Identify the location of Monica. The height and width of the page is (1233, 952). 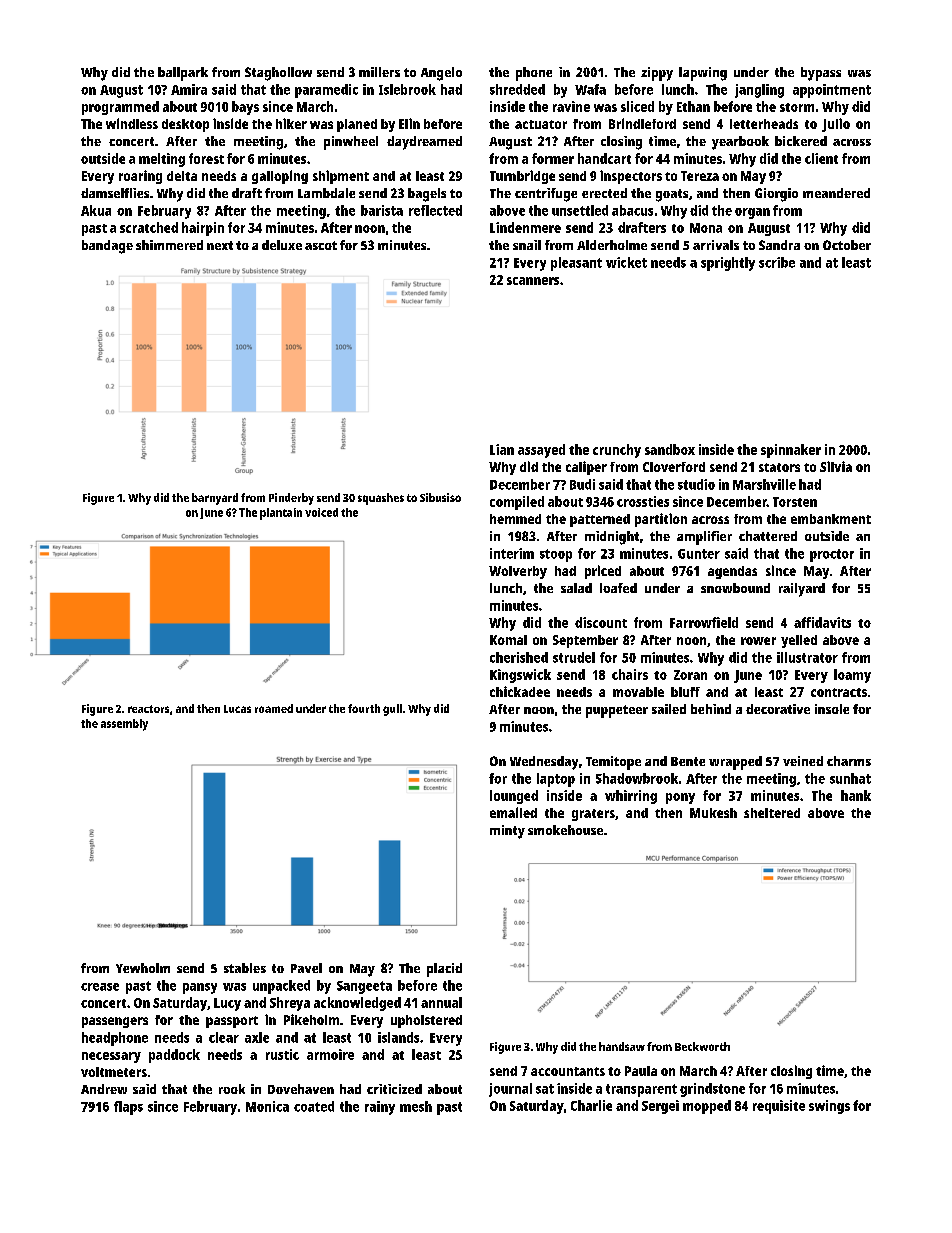
(267, 1106).
